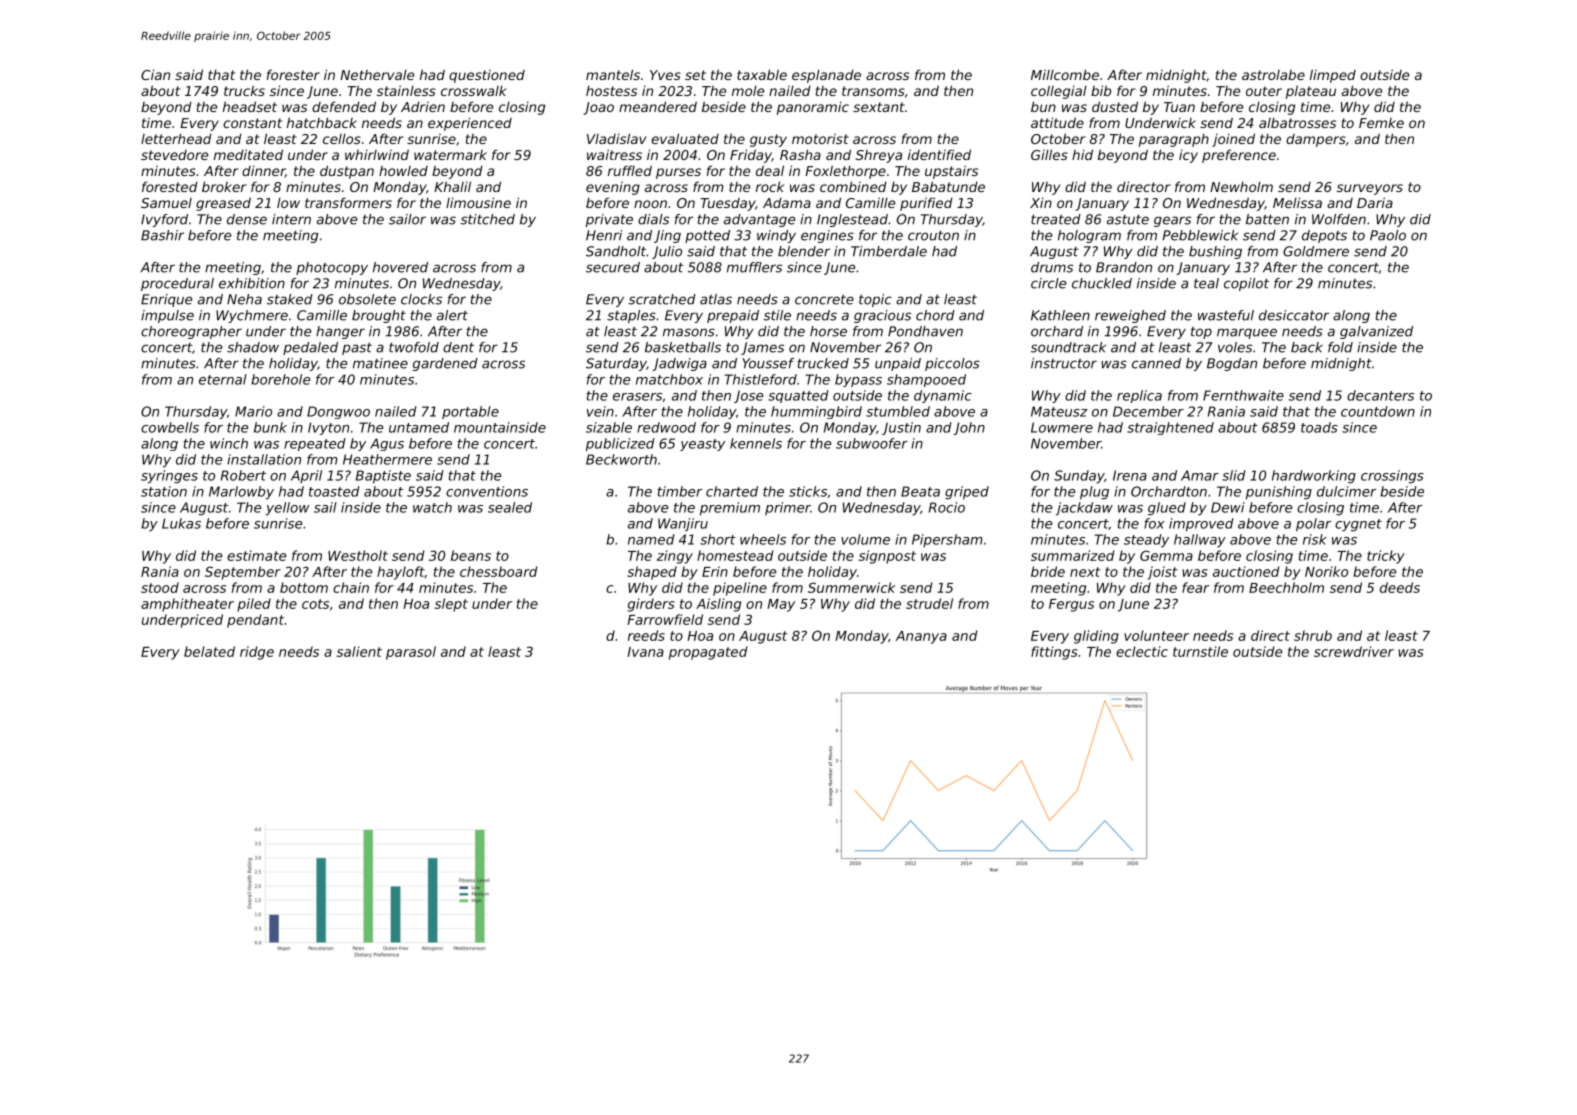 Image resolution: width=1577 pixels, height=1115 pixels. Describe the element at coordinates (280, 379) in the page. I see `borehole` at that location.
